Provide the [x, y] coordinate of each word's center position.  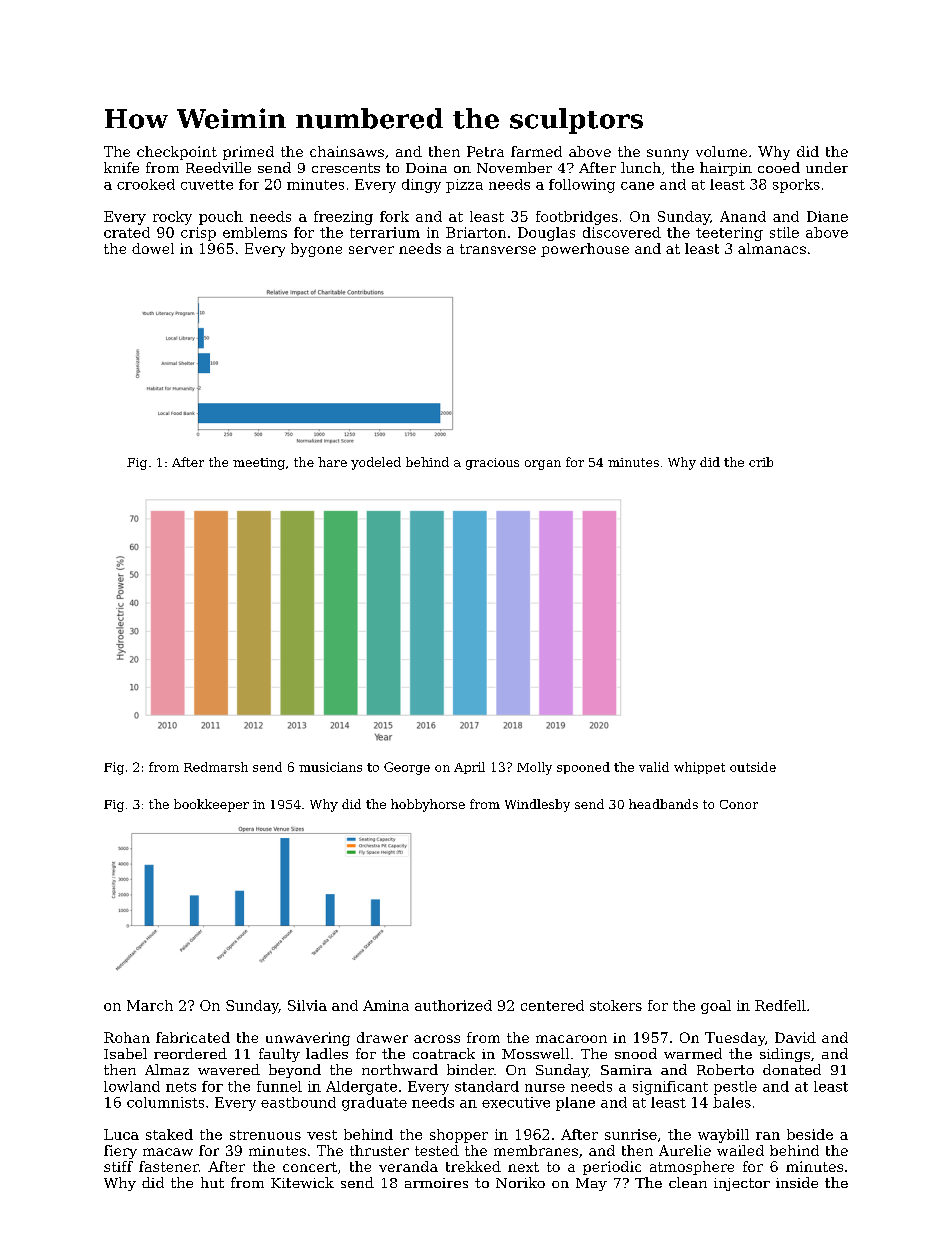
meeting [259, 464]
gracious [492, 464]
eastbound [298, 1102]
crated [127, 232]
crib [761, 462]
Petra [485, 151]
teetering [729, 234]
